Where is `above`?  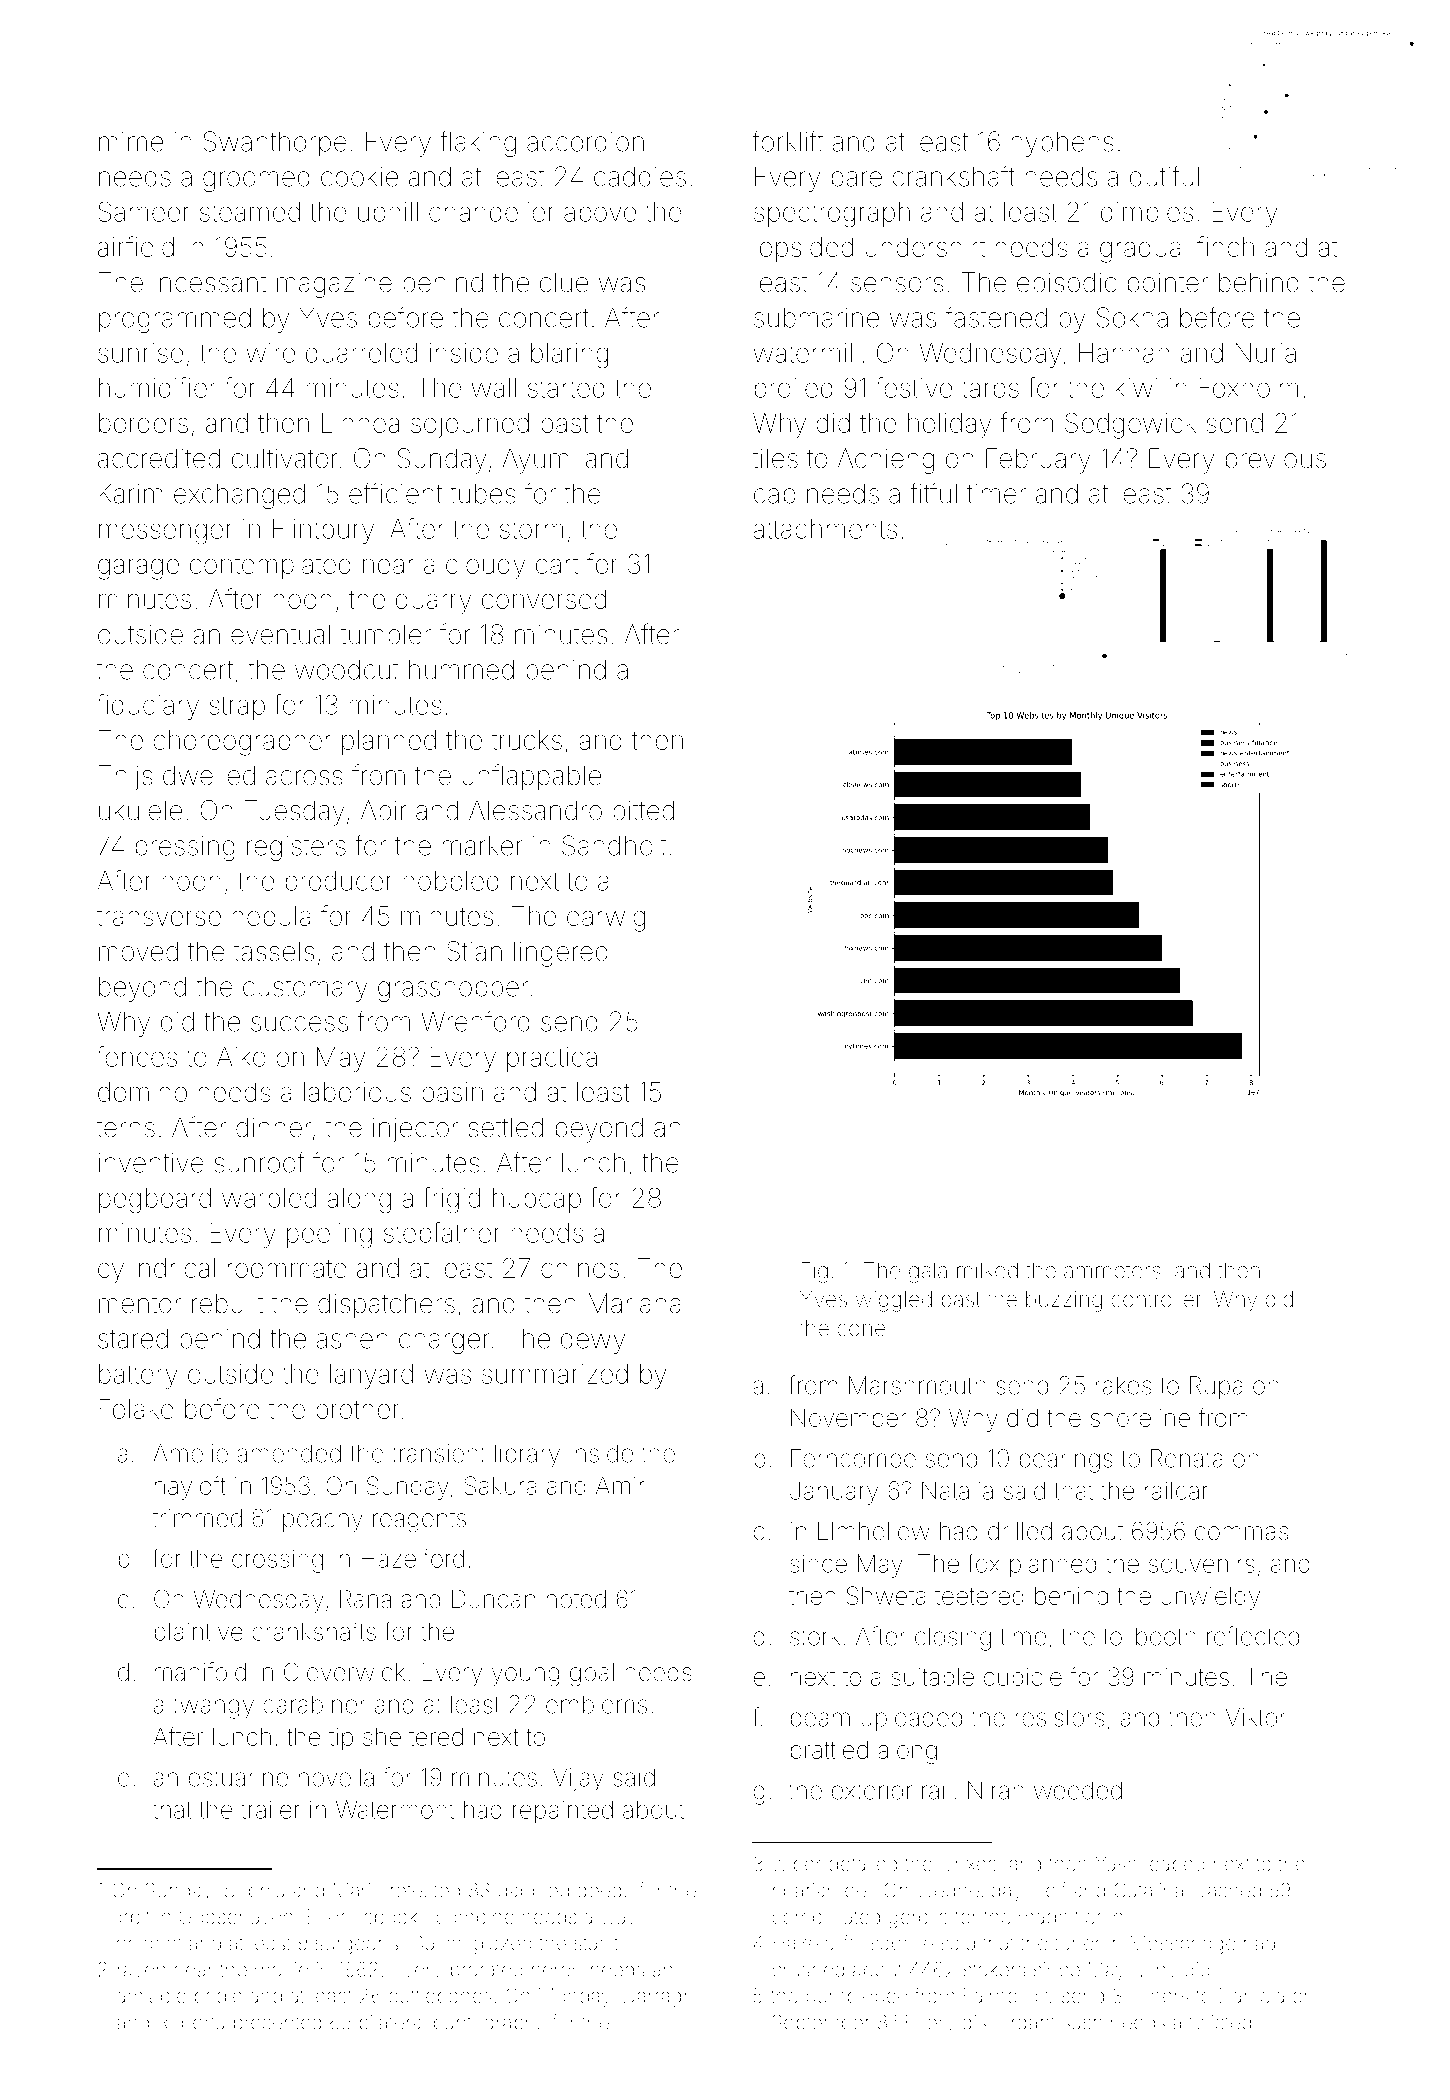 above is located at coordinates (600, 212).
